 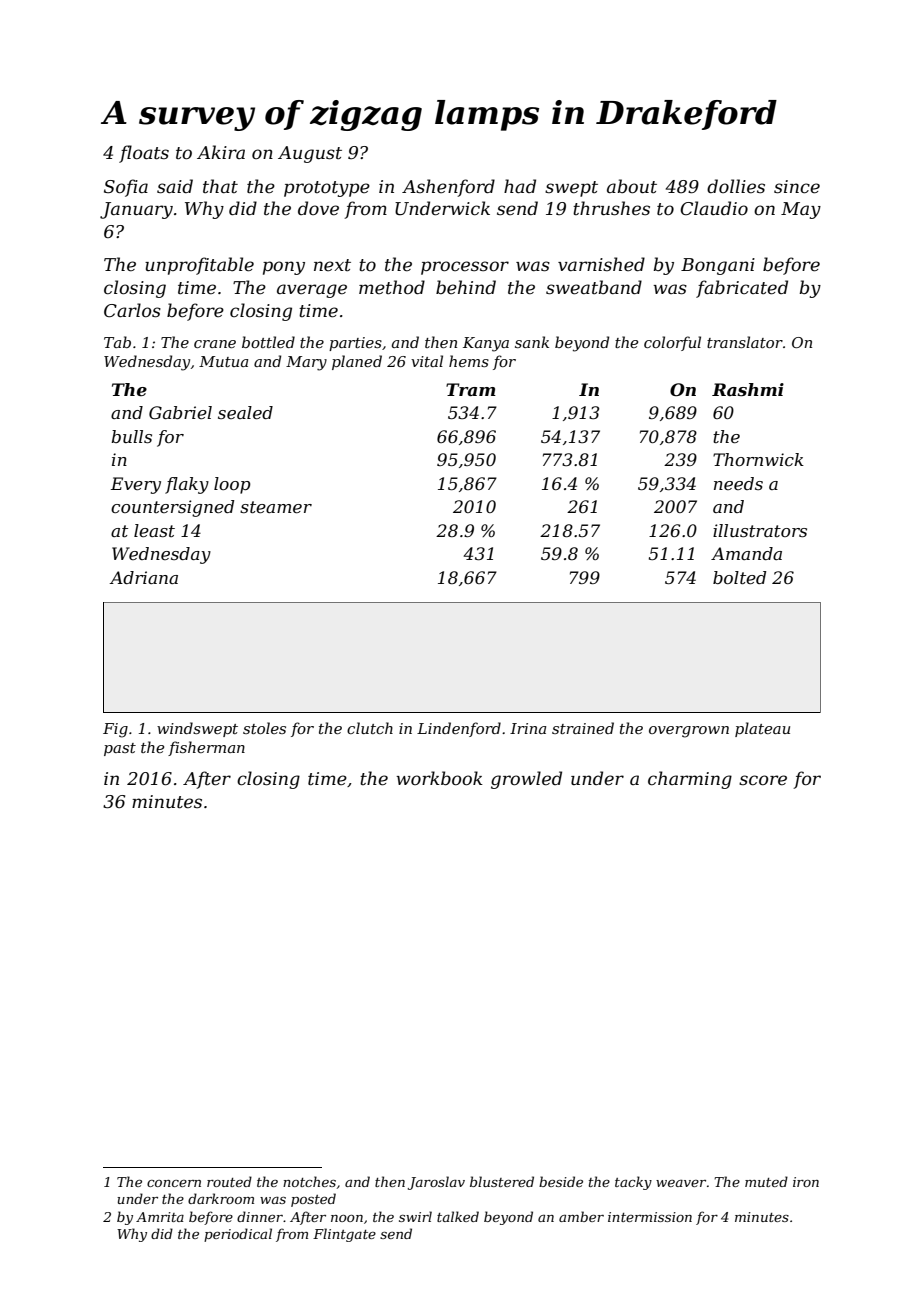 I want to click on January, so click(x=136, y=210).
